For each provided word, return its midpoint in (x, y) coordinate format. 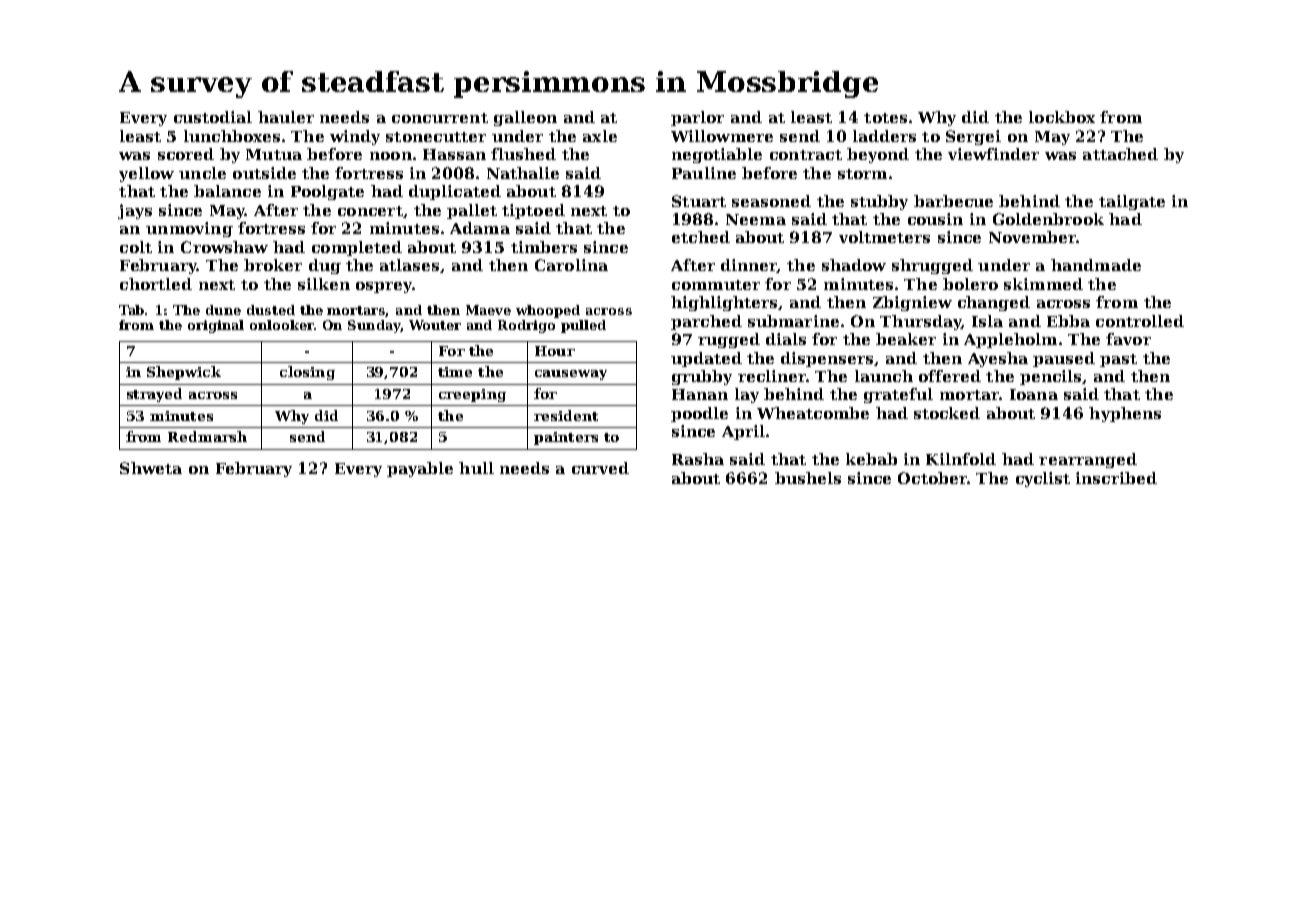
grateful (898, 395)
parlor (697, 118)
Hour (555, 351)
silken (324, 284)
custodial (213, 117)
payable (420, 469)
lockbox (1062, 117)
